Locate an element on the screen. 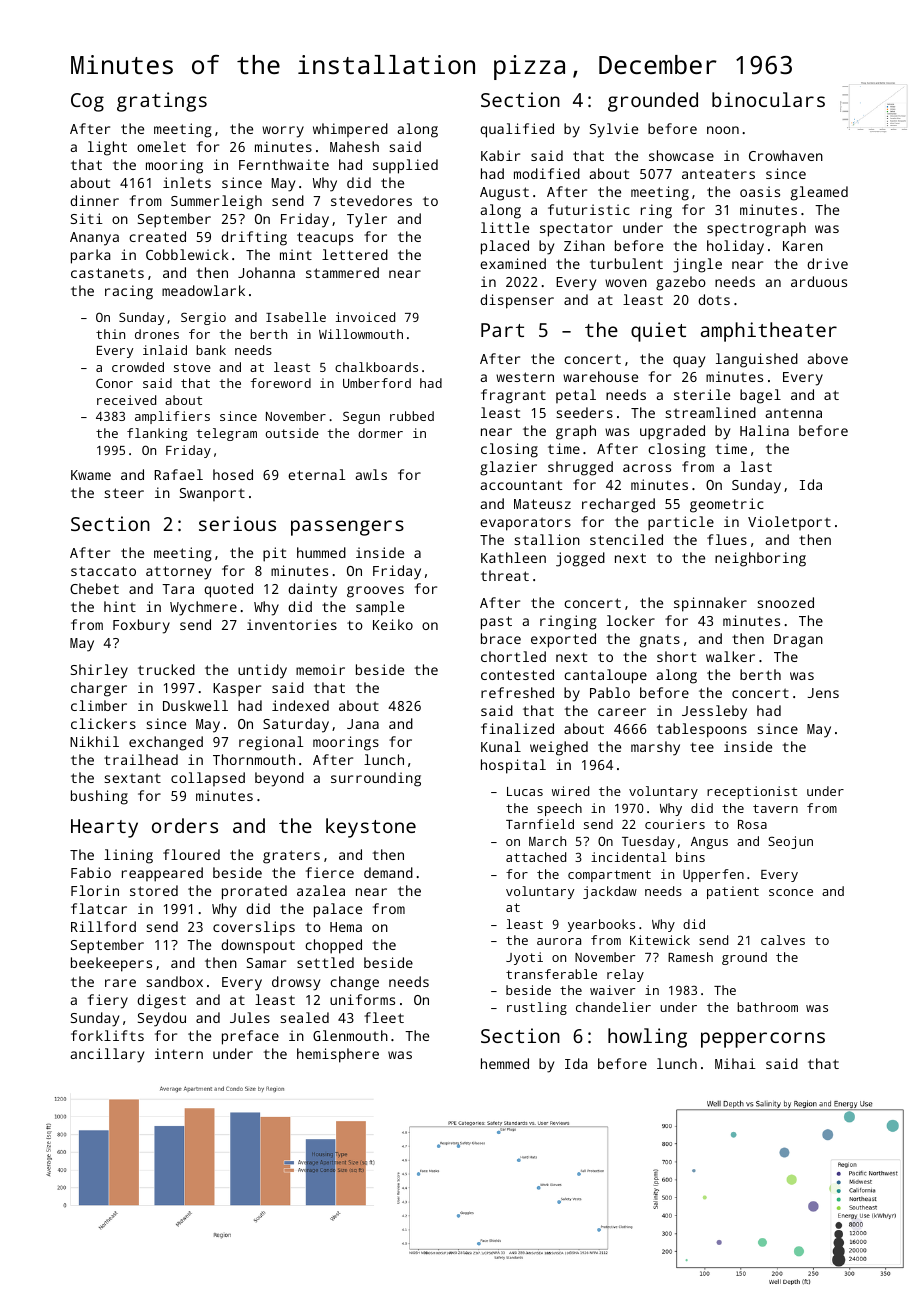  hint is located at coordinates (120, 606).
